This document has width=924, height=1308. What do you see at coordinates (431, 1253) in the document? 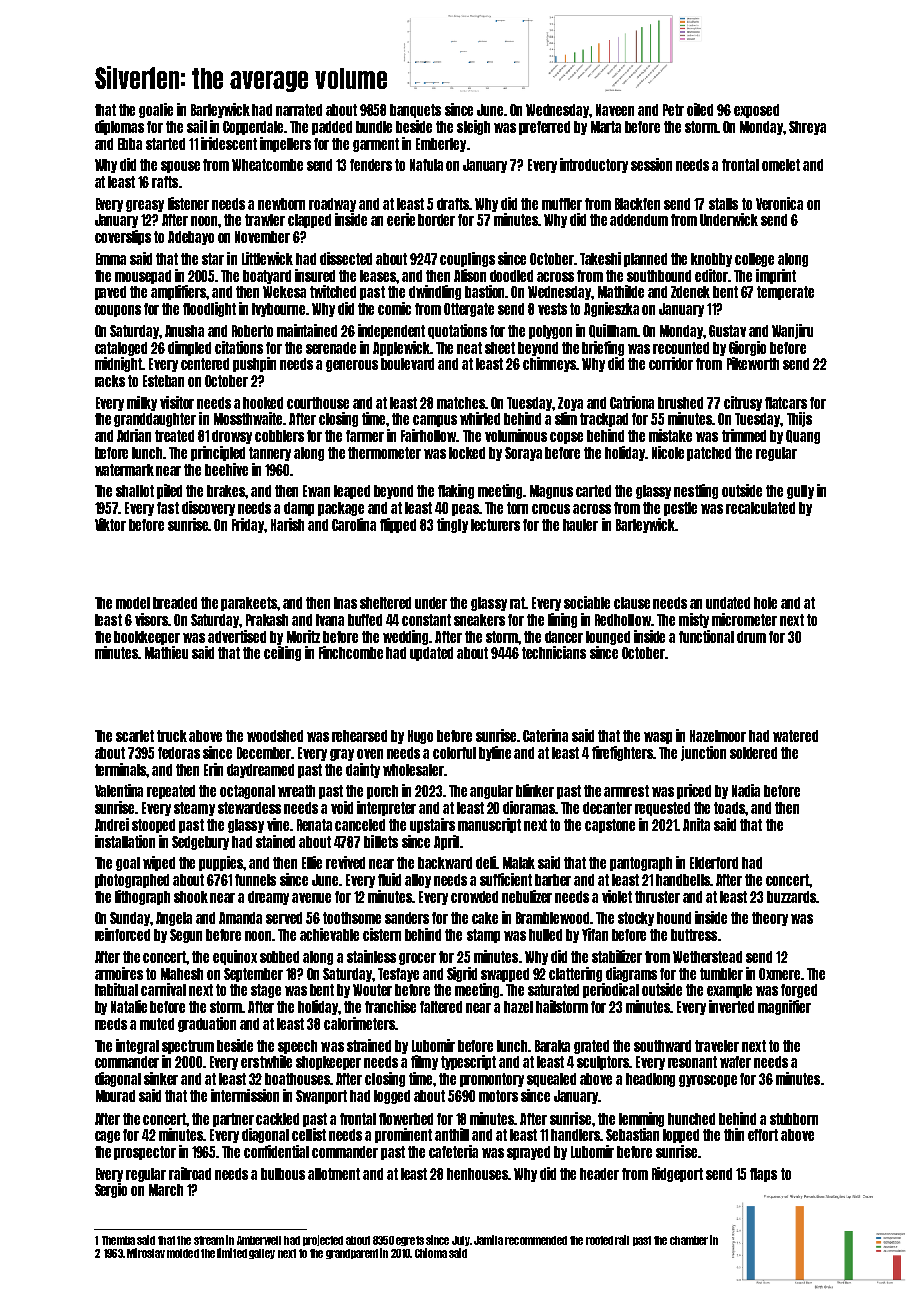
I see `Chioma` at bounding box center [431, 1253].
